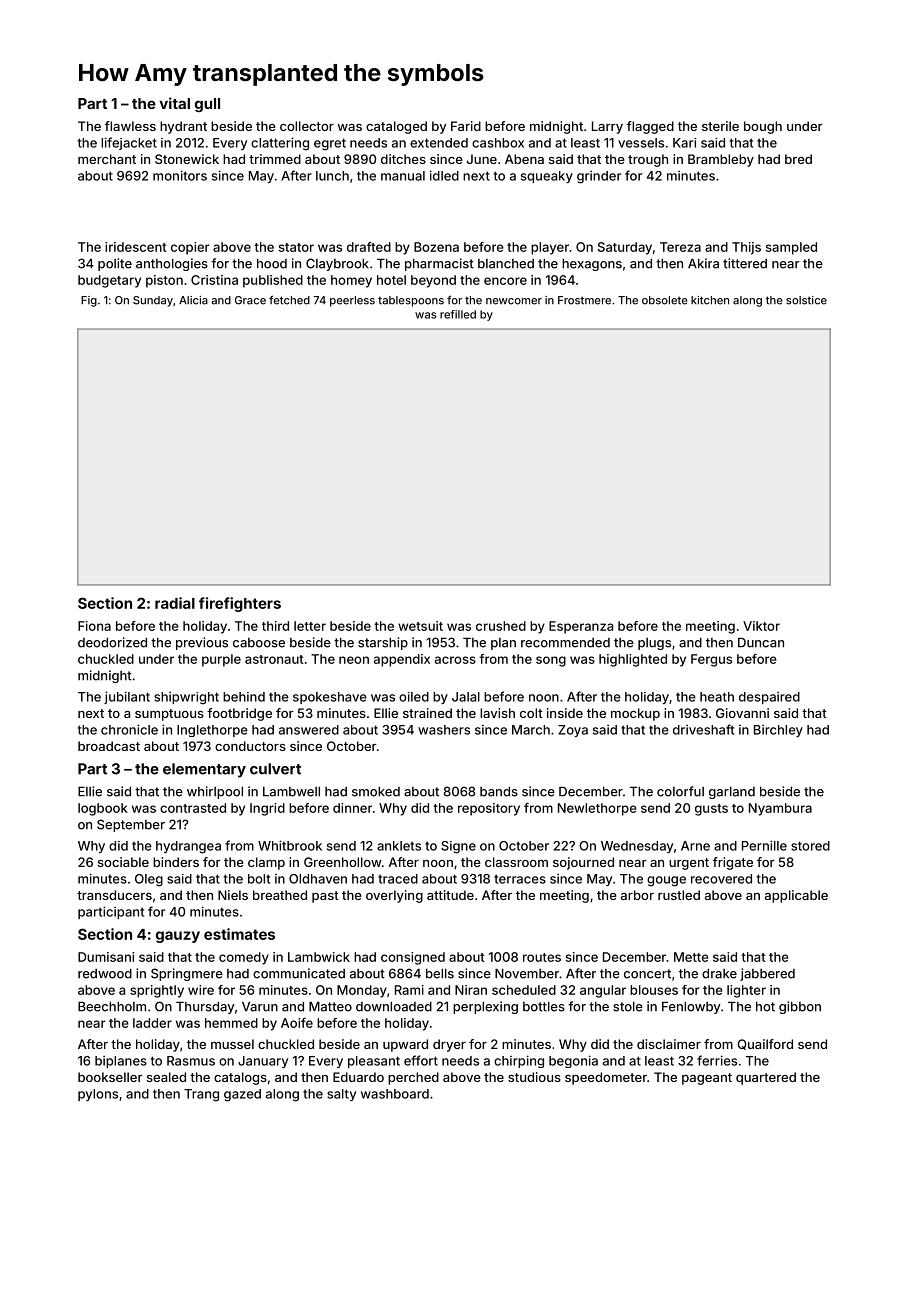 The width and height of the screenshot is (908, 1316). I want to click on Viktor, so click(761, 626).
